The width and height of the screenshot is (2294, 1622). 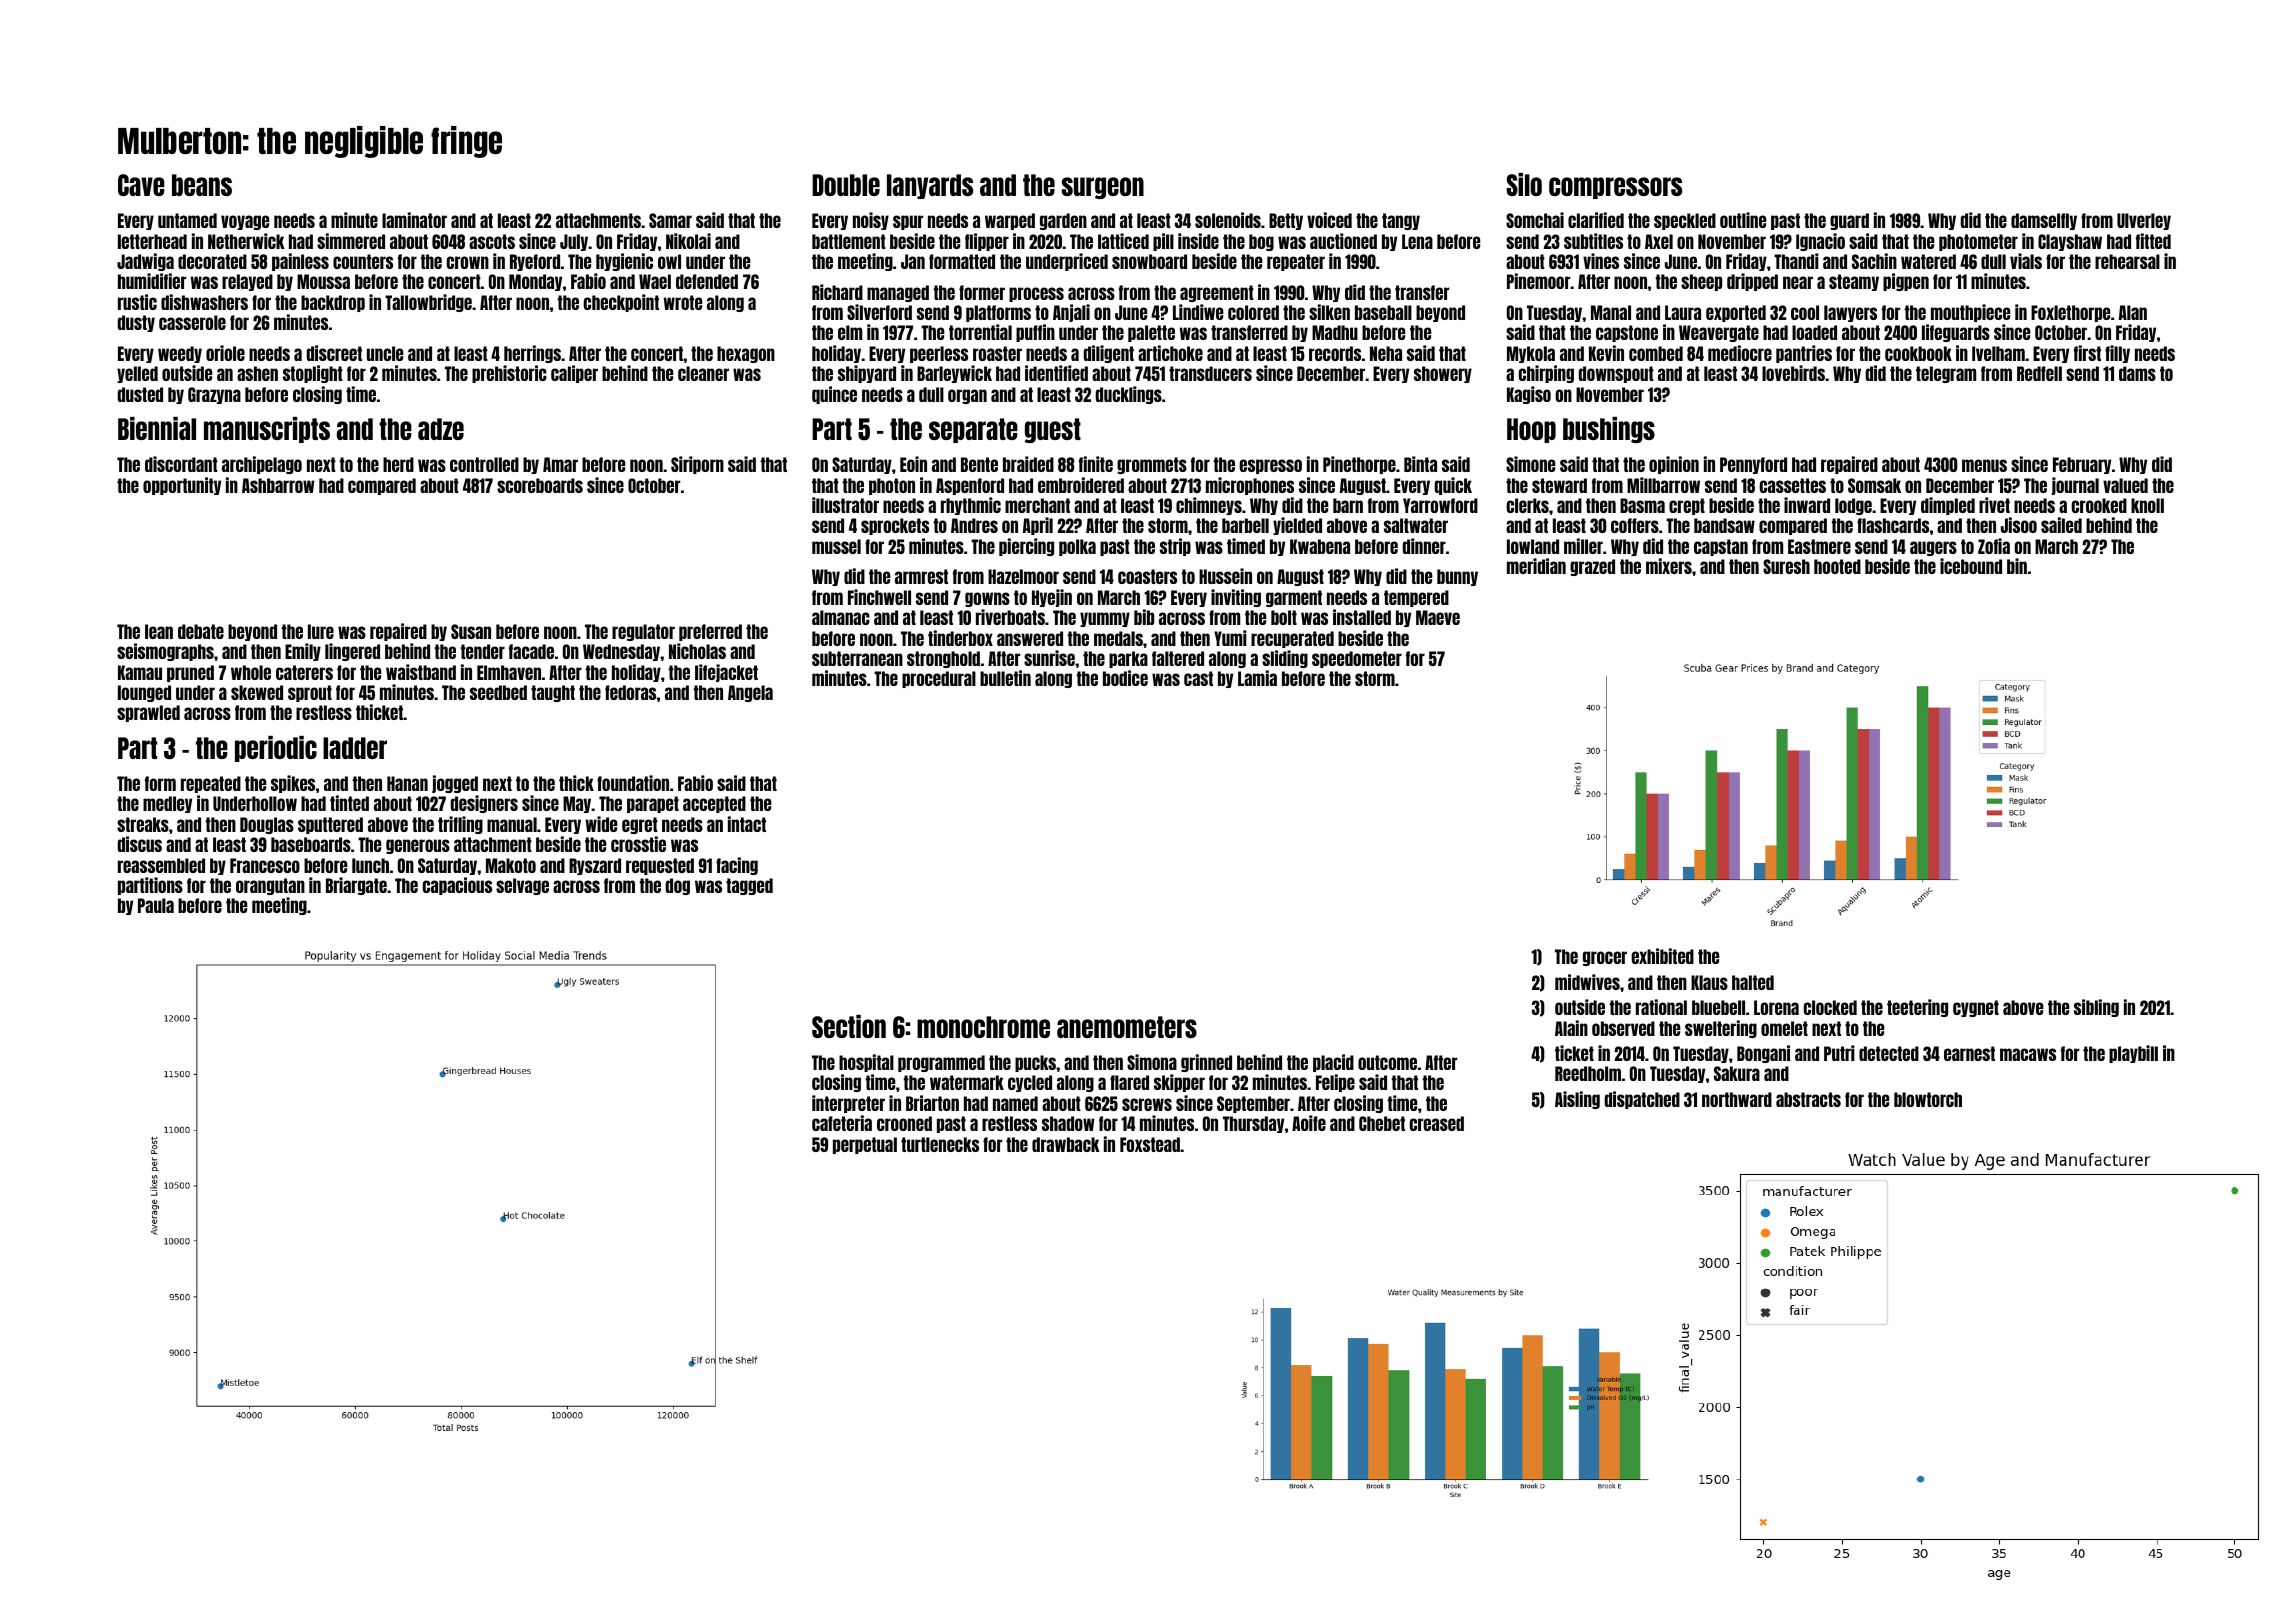 I want to click on mixers, so click(x=1669, y=566).
